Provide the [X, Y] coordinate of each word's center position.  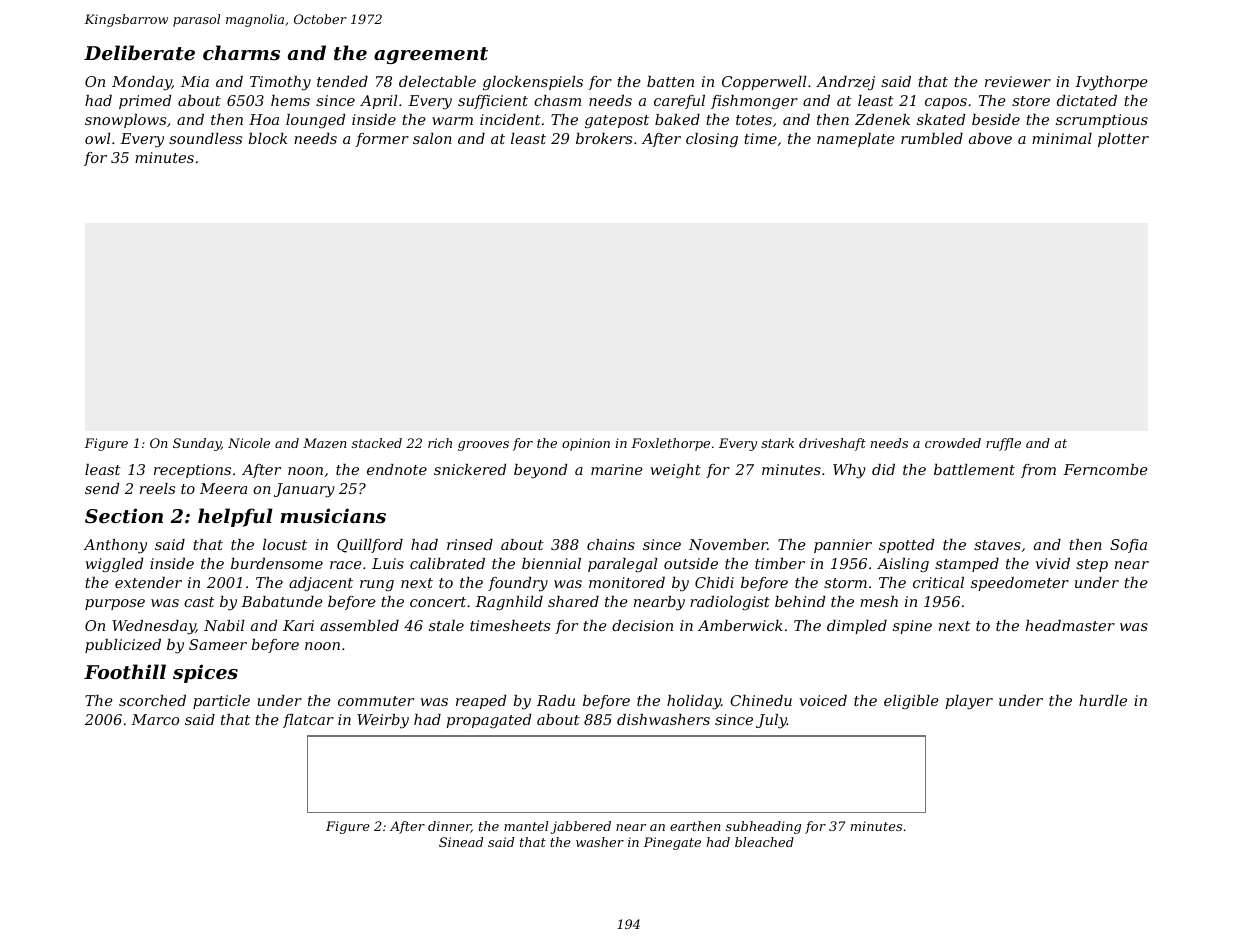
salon [432, 138]
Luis [388, 563]
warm [452, 121]
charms [241, 52]
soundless [205, 138]
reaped [481, 702]
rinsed [470, 544]
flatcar [308, 721]
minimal [1062, 138]
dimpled [857, 627]
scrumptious [1102, 121]
